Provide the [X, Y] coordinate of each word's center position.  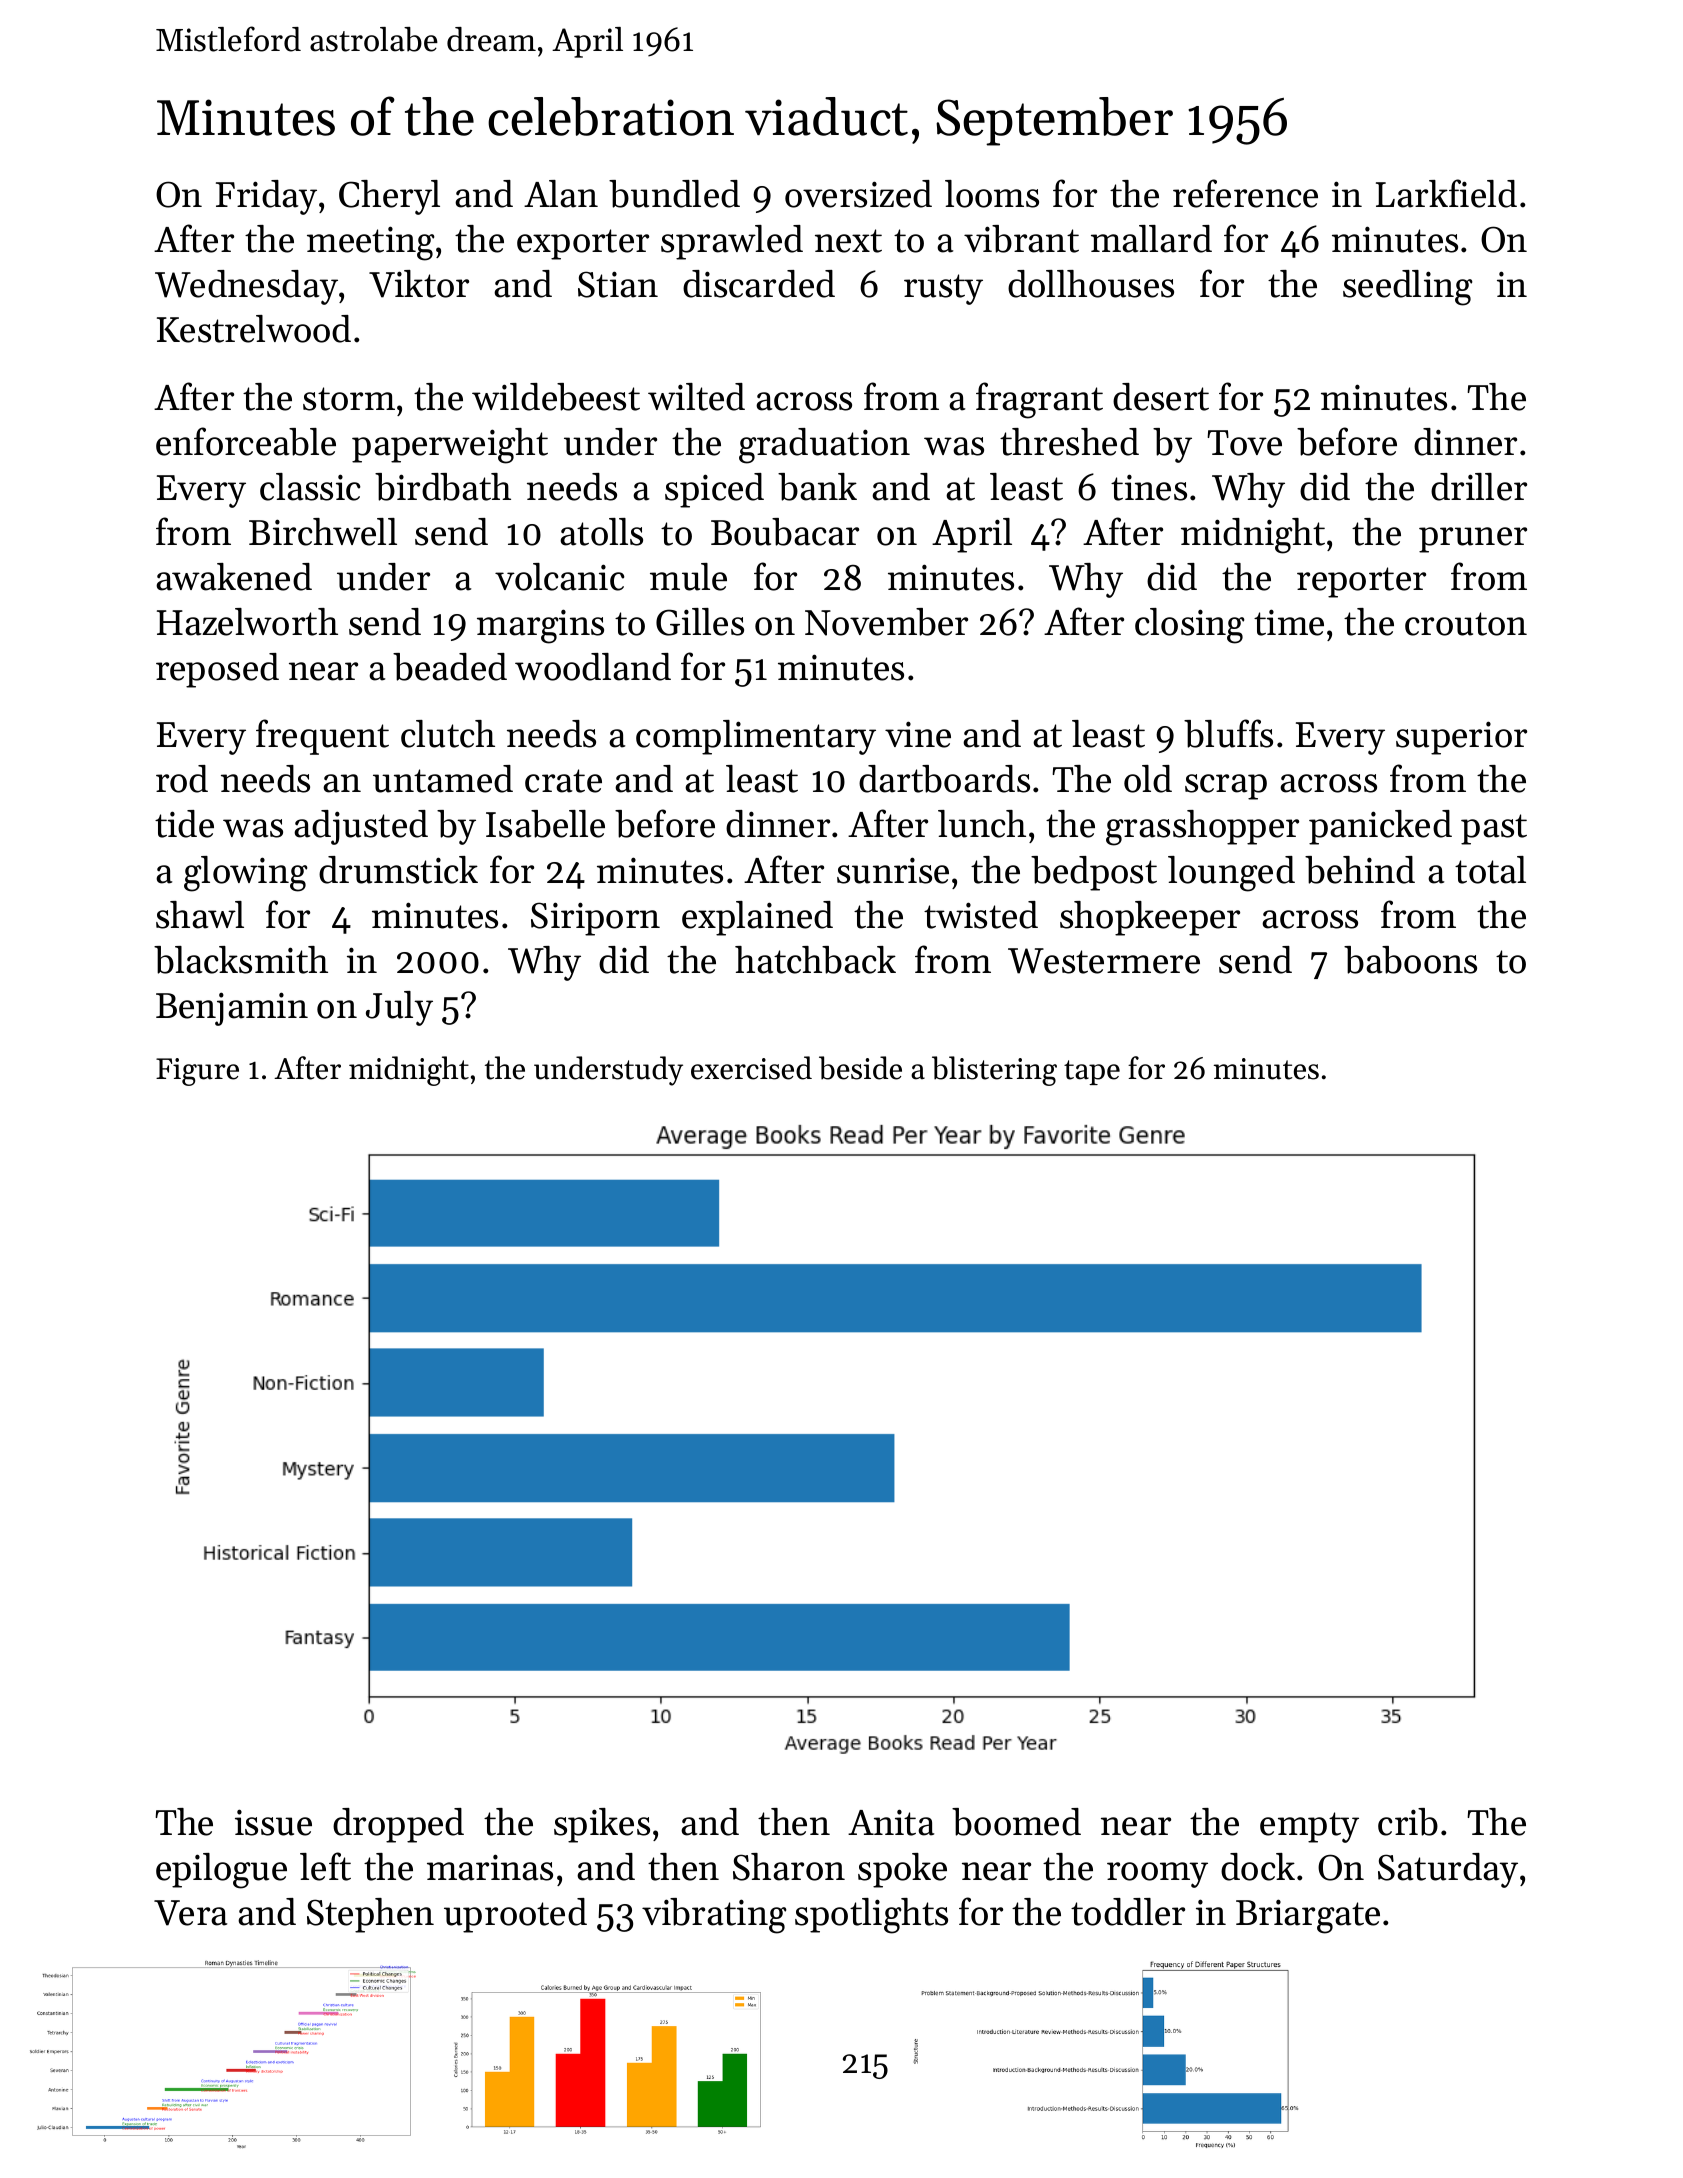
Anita [891, 1822]
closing [1190, 626]
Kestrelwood [254, 329]
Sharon [789, 1867]
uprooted [515, 1915]
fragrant [1039, 400]
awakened [234, 577]
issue [273, 1822]
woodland [593, 667]
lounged [1231, 874]
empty [1309, 1827]
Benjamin [232, 1009]
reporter [1361, 582]
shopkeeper [1150, 918]
